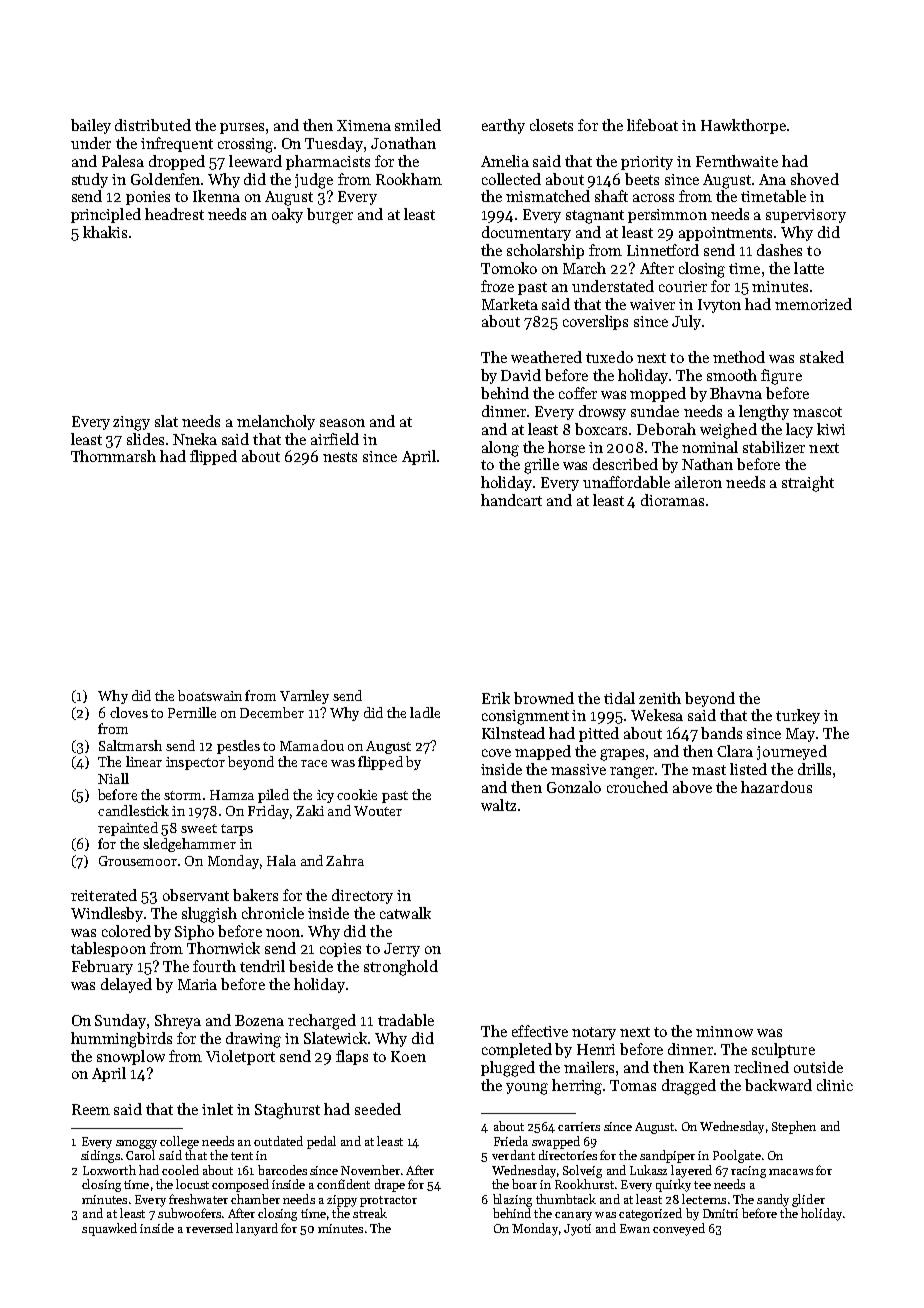 This document has height=1308, width=924. I want to click on distributed, so click(153, 125).
